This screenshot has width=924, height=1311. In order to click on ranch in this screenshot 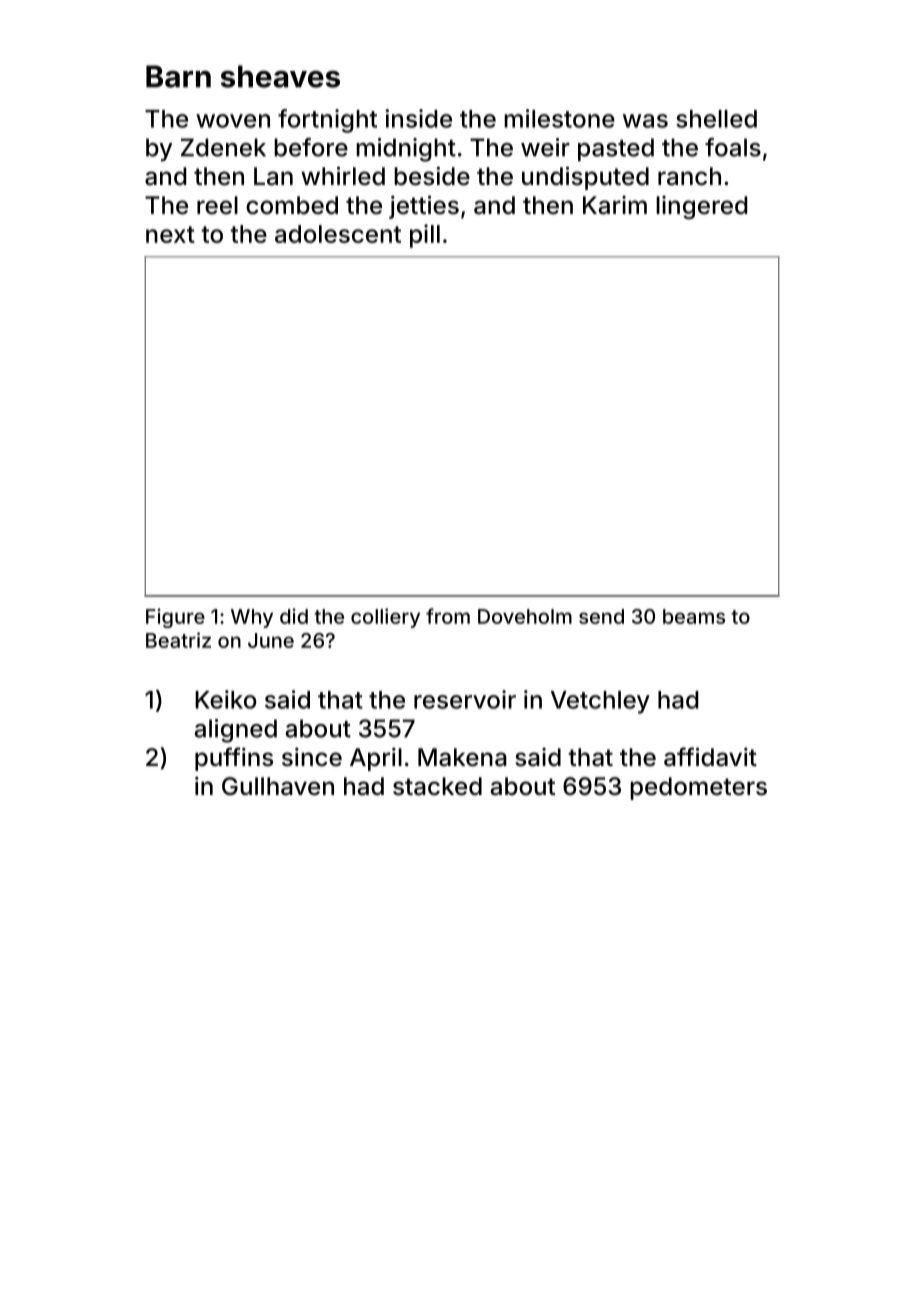, I will do `click(689, 176)`.
